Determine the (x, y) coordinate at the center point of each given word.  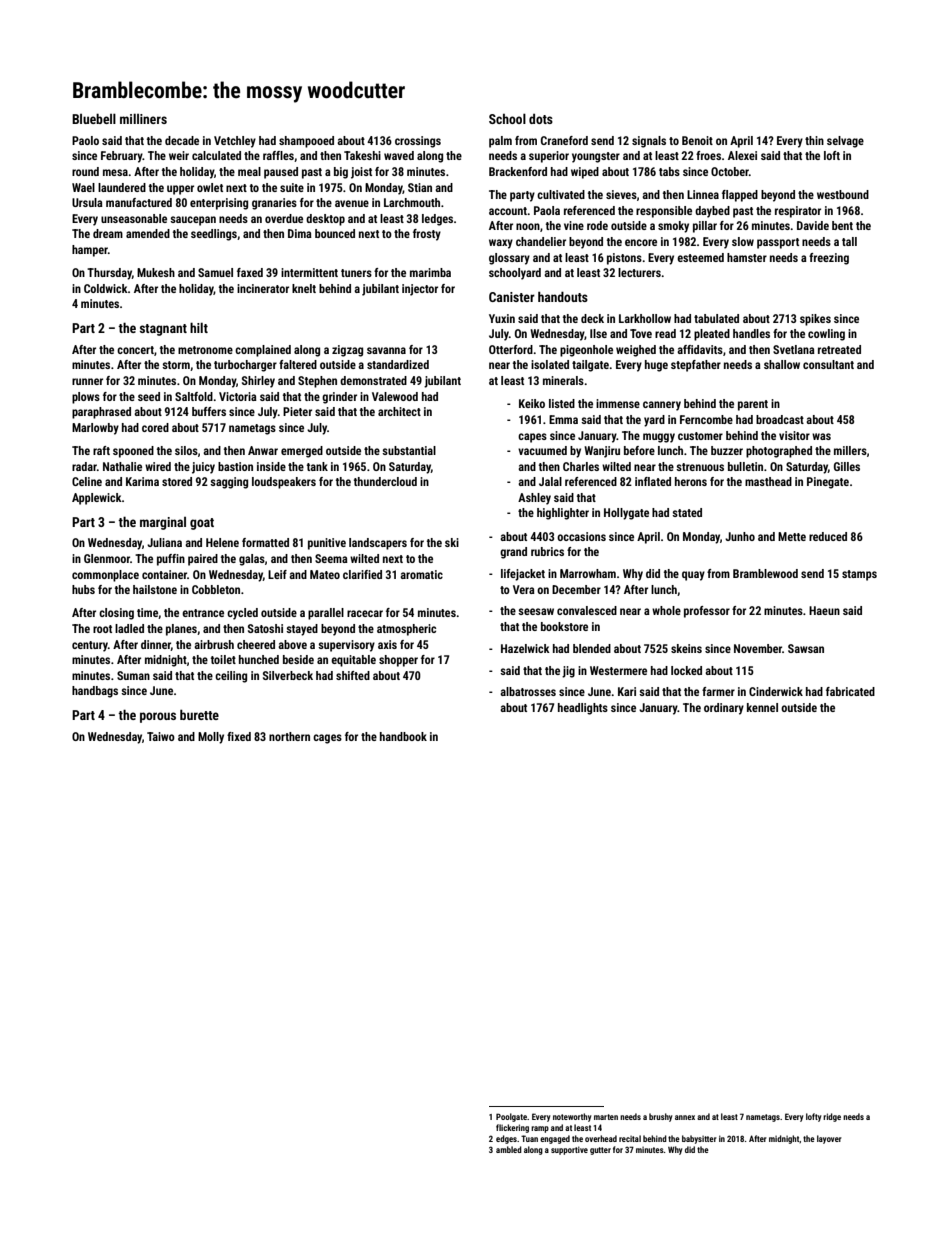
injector (420, 290)
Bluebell (94, 118)
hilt (199, 327)
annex (685, 1117)
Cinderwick (776, 691)
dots (541, 119)
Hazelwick (525, 648)
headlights (583, 709)
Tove (641, 333)
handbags (95, 692)
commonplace (105, 576)
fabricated (850, 691)
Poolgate (511, 1117)
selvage (845, 142)
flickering (512, 1128)
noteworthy (572, 1117)
